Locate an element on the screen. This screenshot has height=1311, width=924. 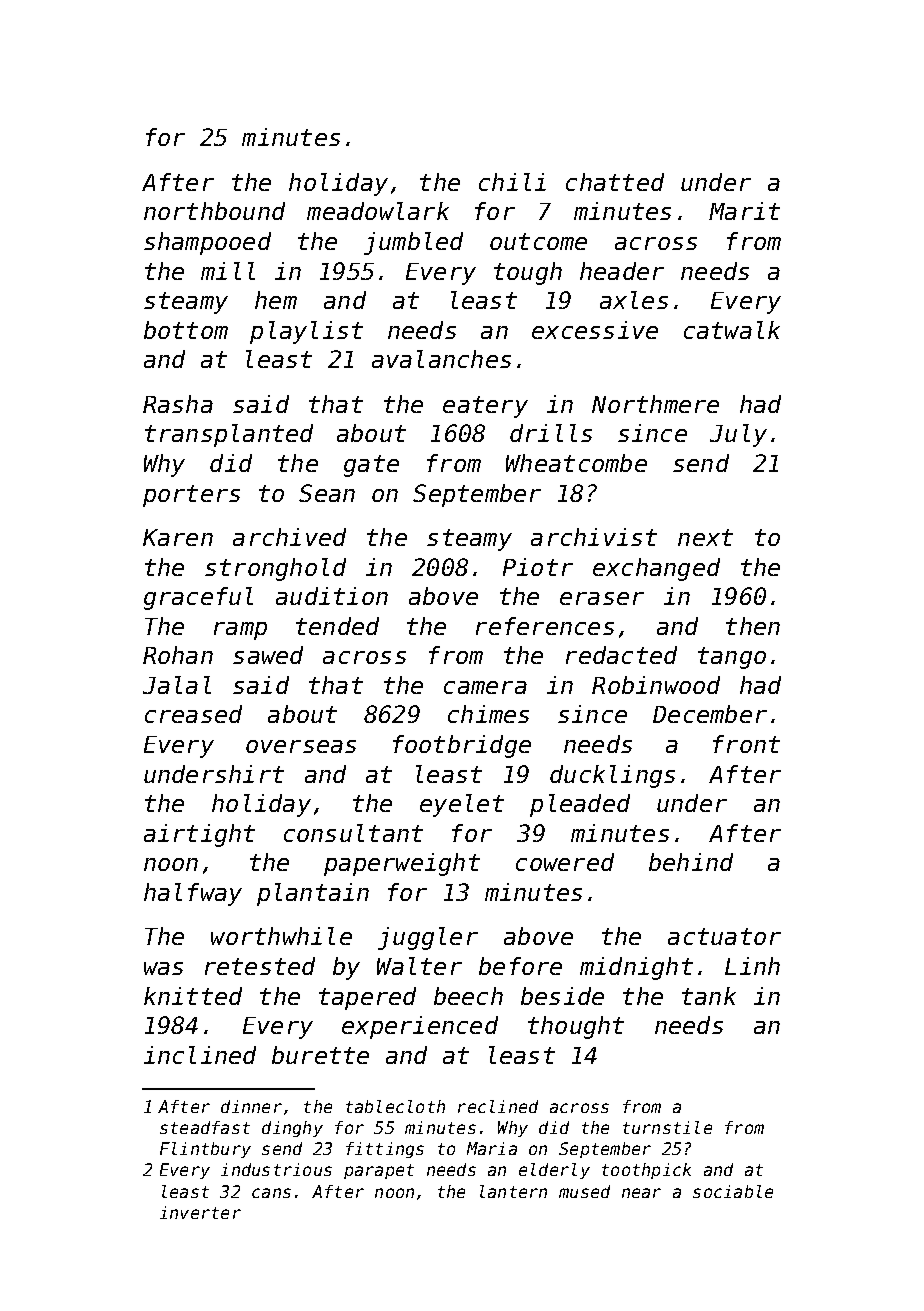
dinner is located at coordinates (251, 1106).
